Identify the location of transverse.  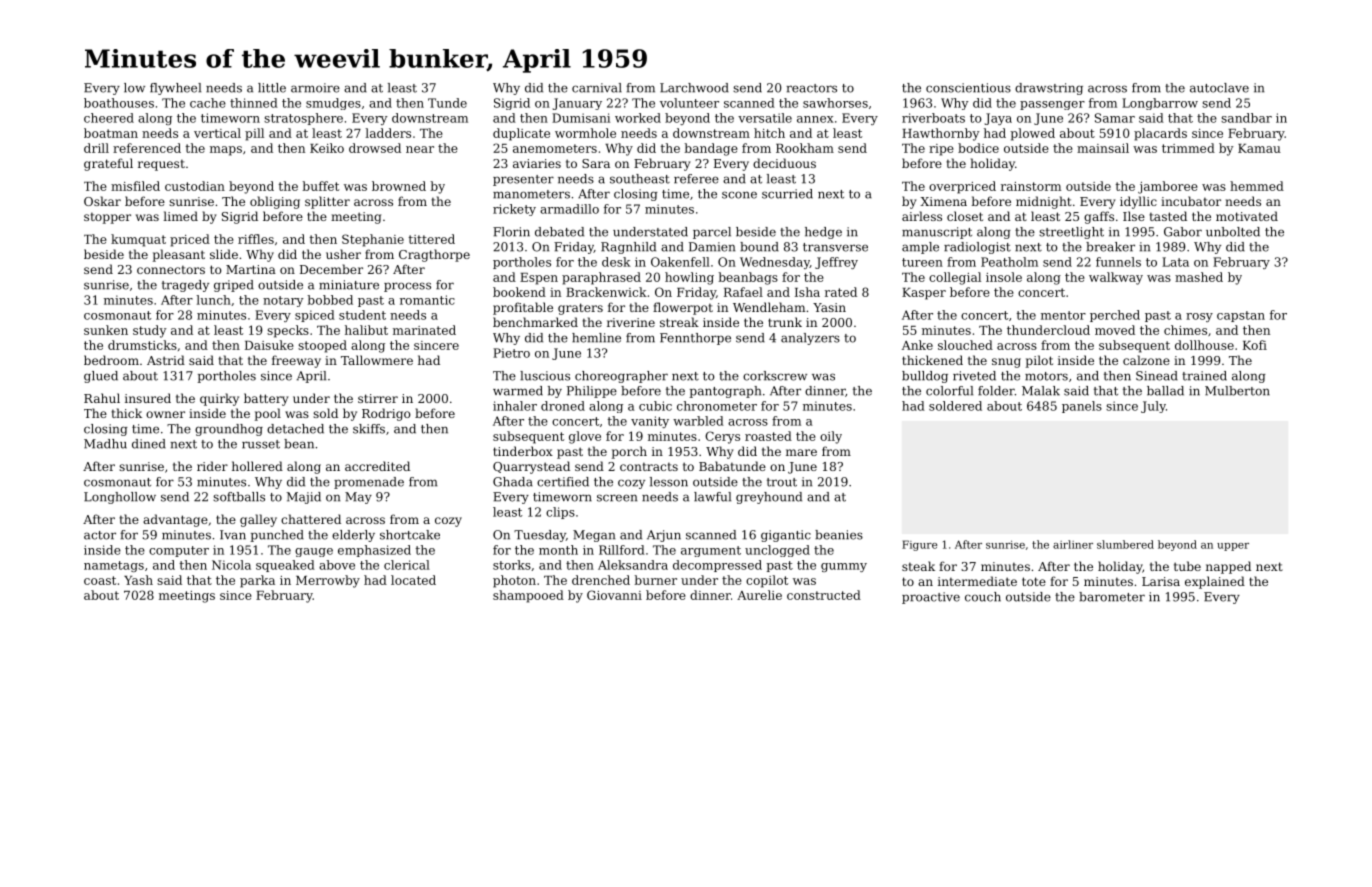
(835, 247).
